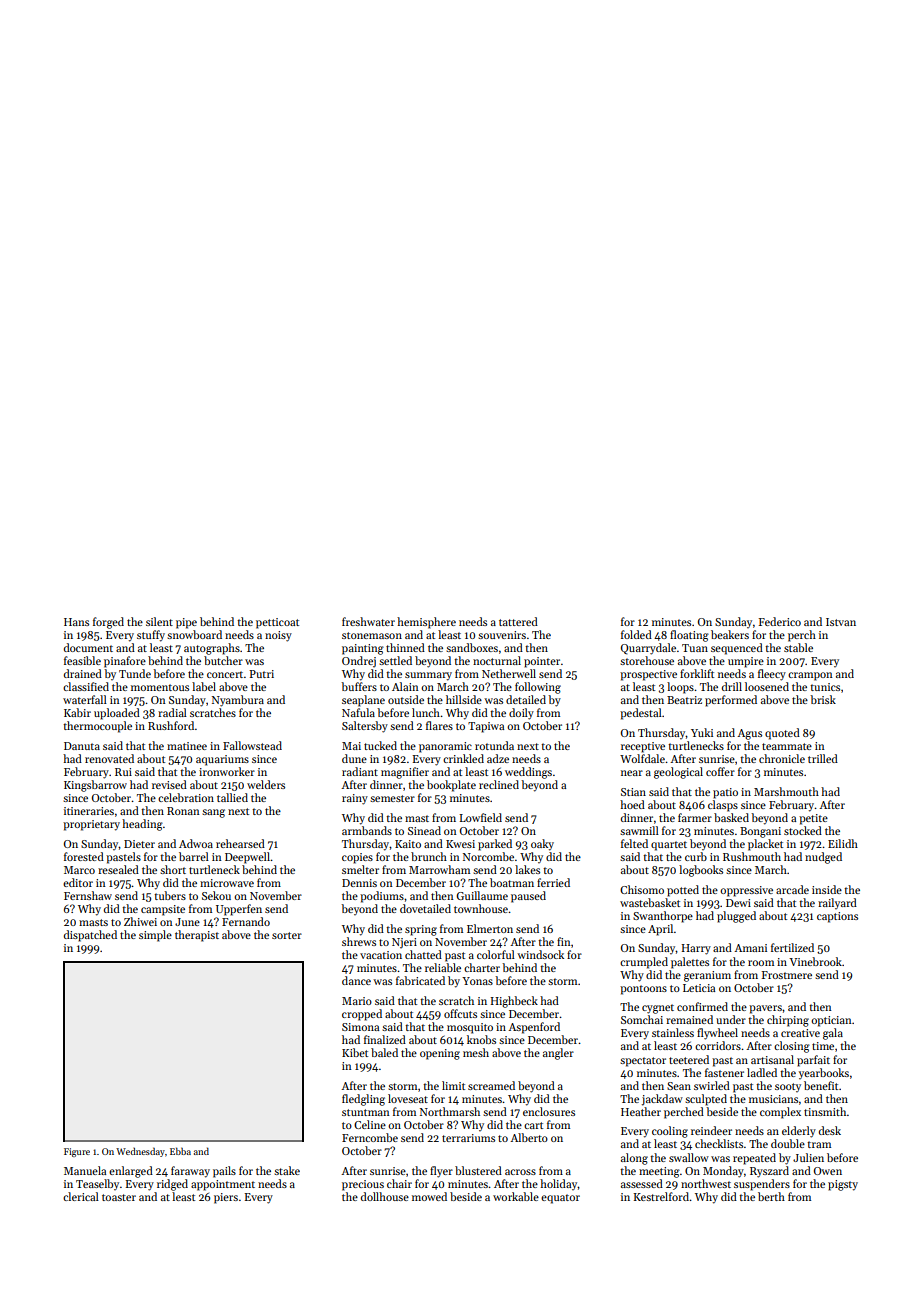 The image size is (924, 1308). Describe the element at coordinates (85, 1170) in the page. I see `Manuela` at that location.
